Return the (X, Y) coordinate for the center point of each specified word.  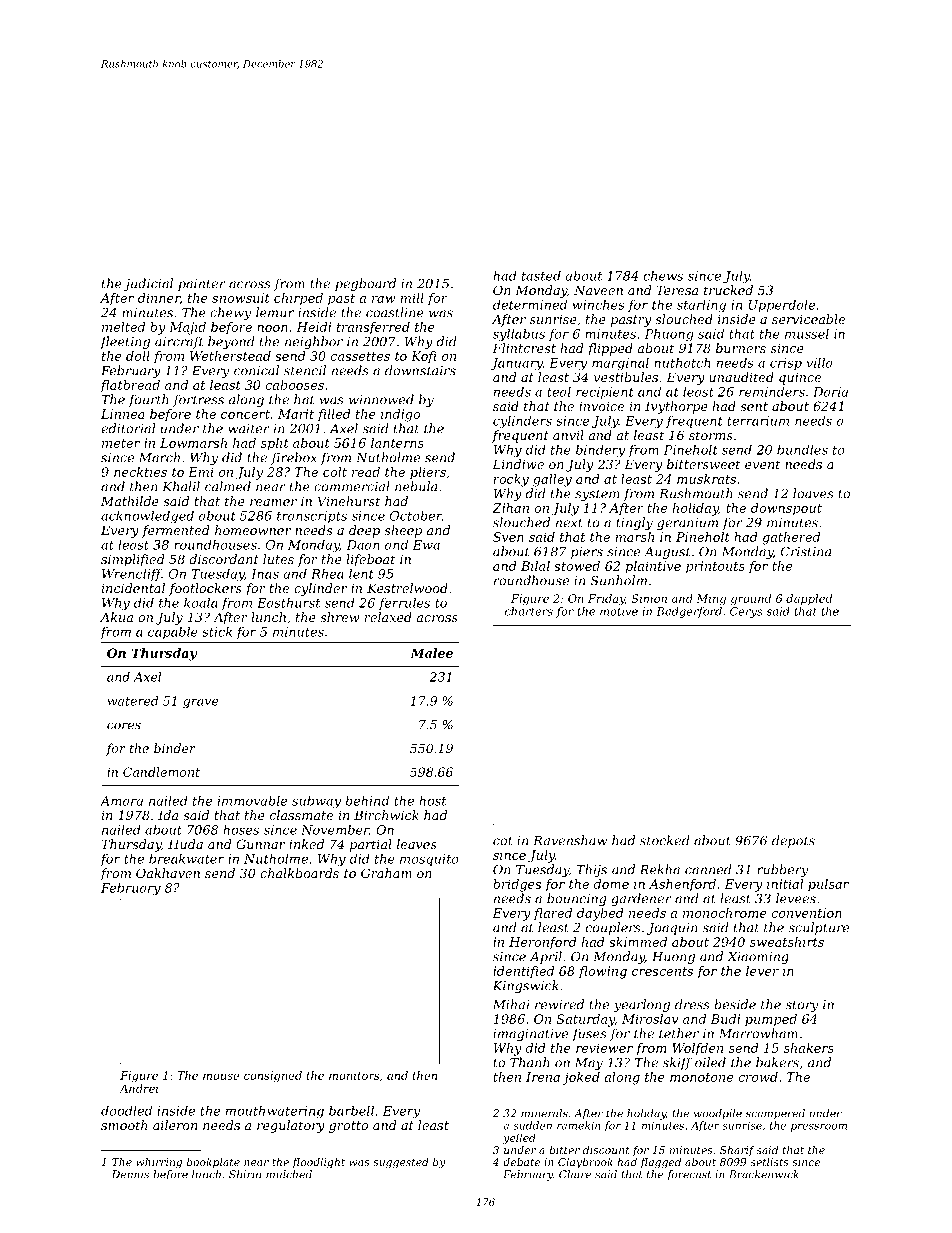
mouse (221, 1076)
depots (793, 841)
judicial (148, 284)
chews (663, 275)
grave (200, 703)
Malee (431, 653)
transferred (373, 328)
